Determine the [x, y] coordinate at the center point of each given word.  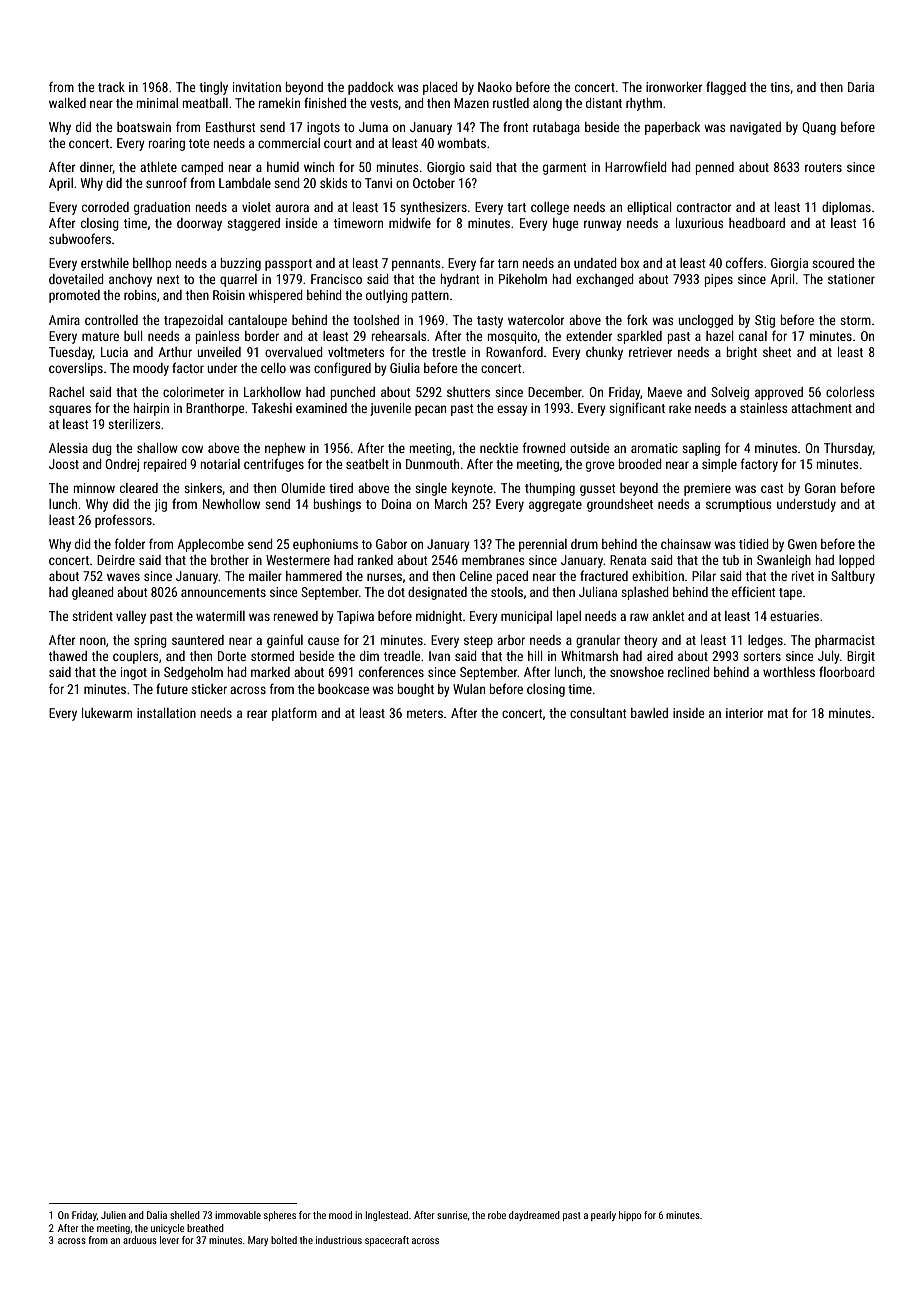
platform [294, 714]
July [829, 657]
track [111, 87]
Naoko [495, 87]
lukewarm [107, 713]
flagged [726, 88]
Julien [113, 1215]
